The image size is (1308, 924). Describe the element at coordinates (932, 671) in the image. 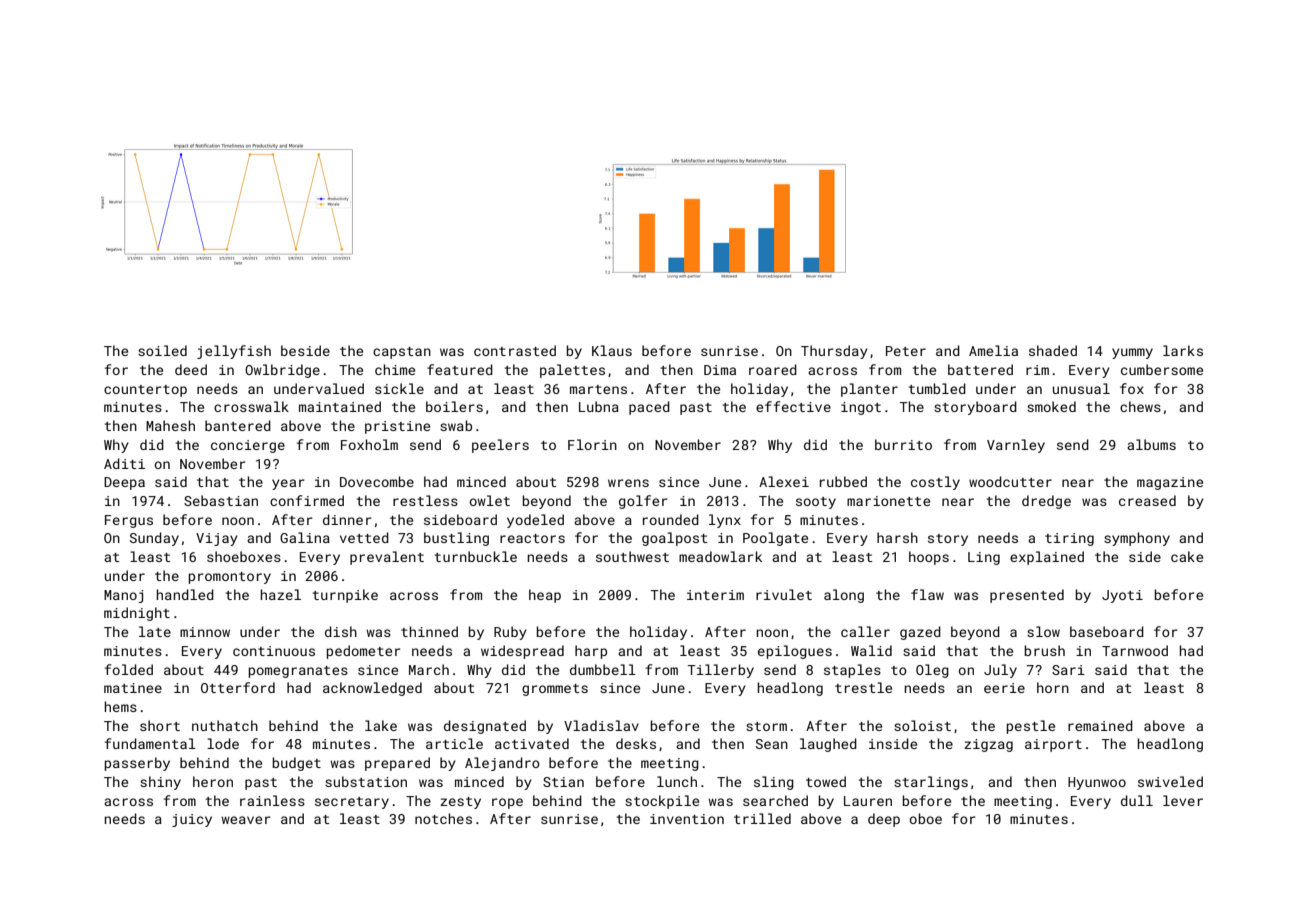

I see `Oleg` at that location.
